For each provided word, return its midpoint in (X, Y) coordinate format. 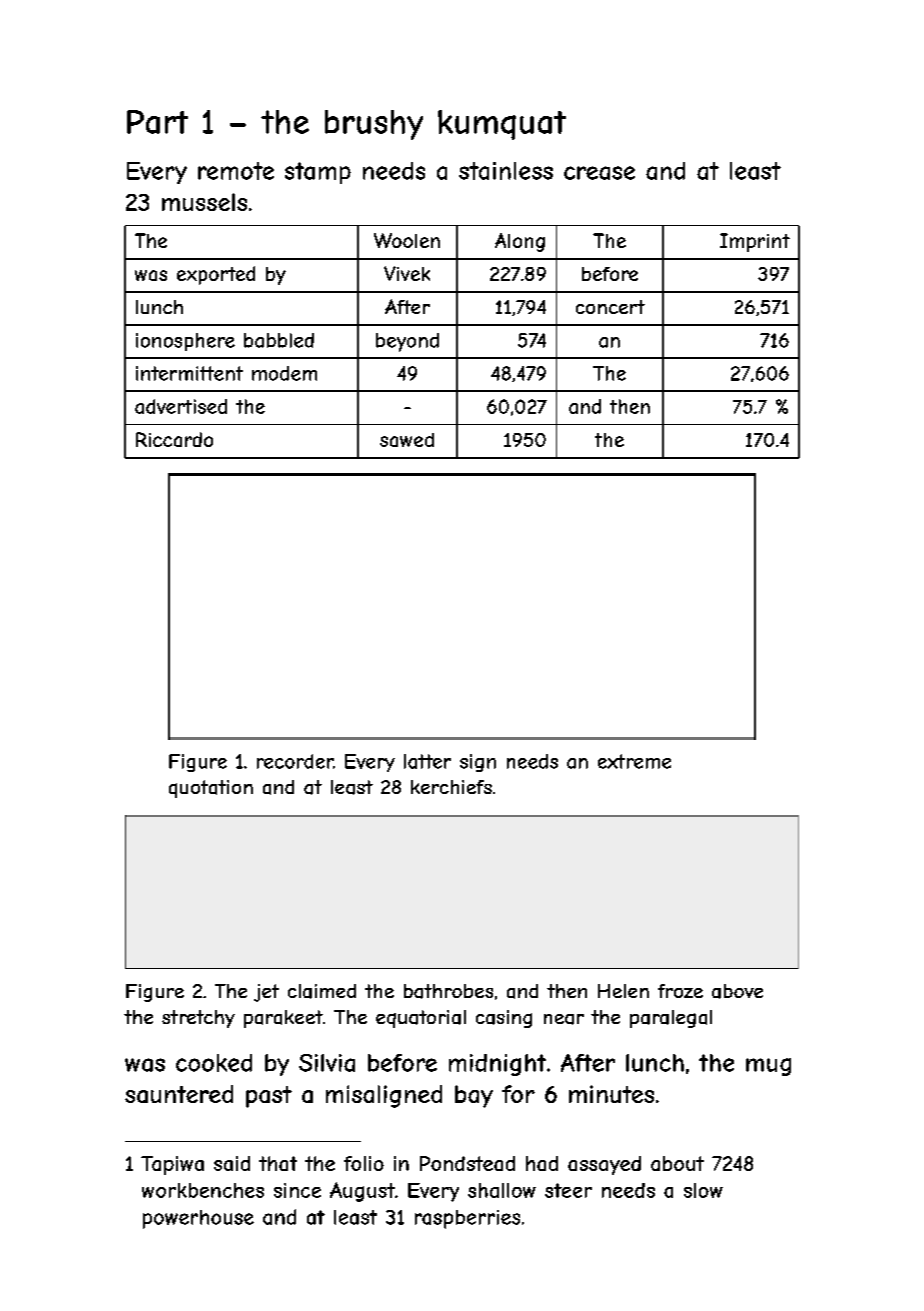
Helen (623, 991)
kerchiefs (451, 787)
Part (157, 122)
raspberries (467, 1219)
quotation (211, 789)
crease (599, 173)
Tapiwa (172, 1165)
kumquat (502, 125)
